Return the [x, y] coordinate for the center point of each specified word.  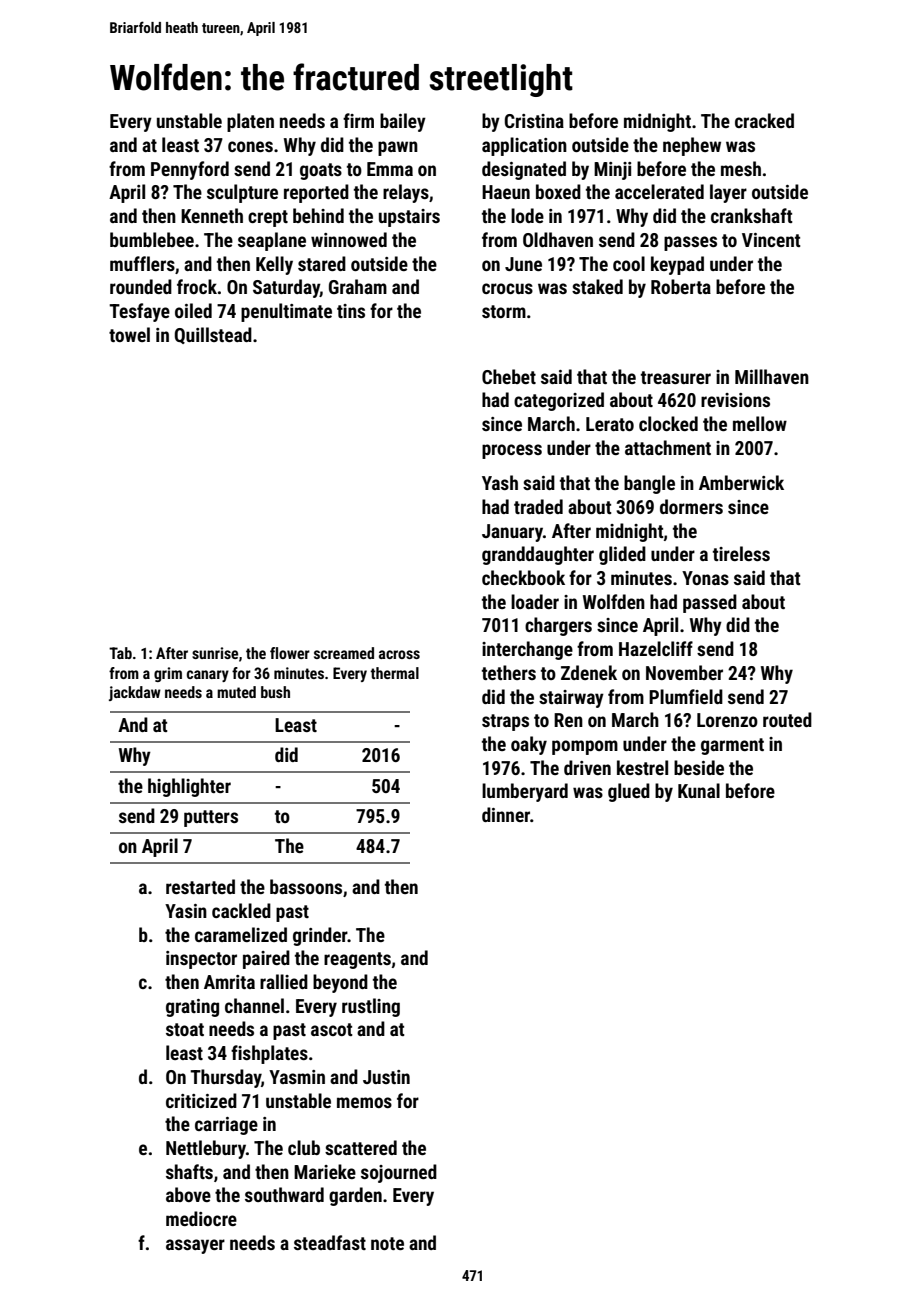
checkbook [523, 577]
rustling [371, 1007]
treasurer [676, 377]
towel [129, 334]
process [512, 451]
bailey [403, 122]
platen [250, 122]
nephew [692, 146]
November [684, 672]
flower [290, 653]
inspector [201, 960]
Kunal [699, 790]
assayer [195, 1246]
